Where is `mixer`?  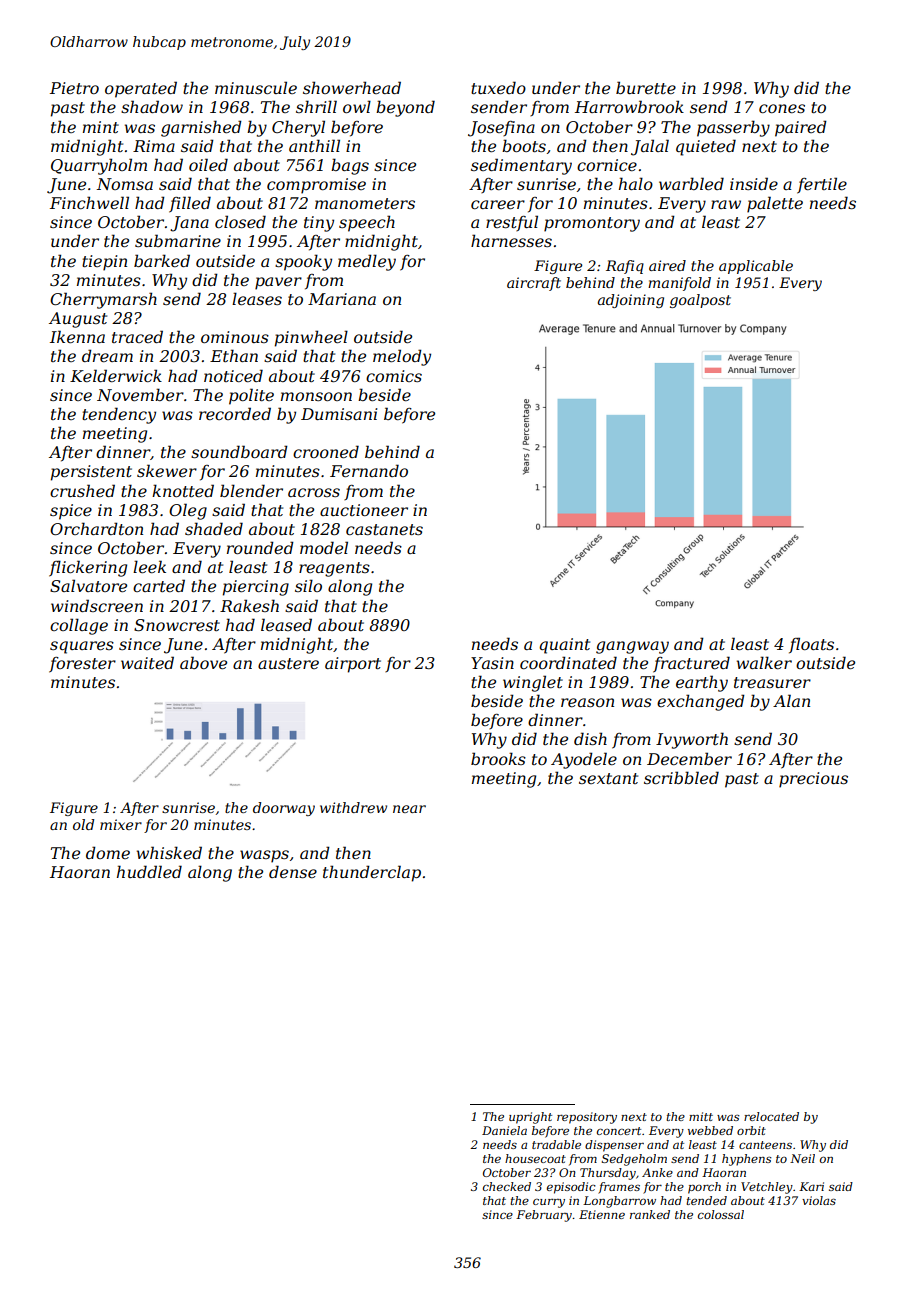 mixer is located at coordinates (121, 824).
